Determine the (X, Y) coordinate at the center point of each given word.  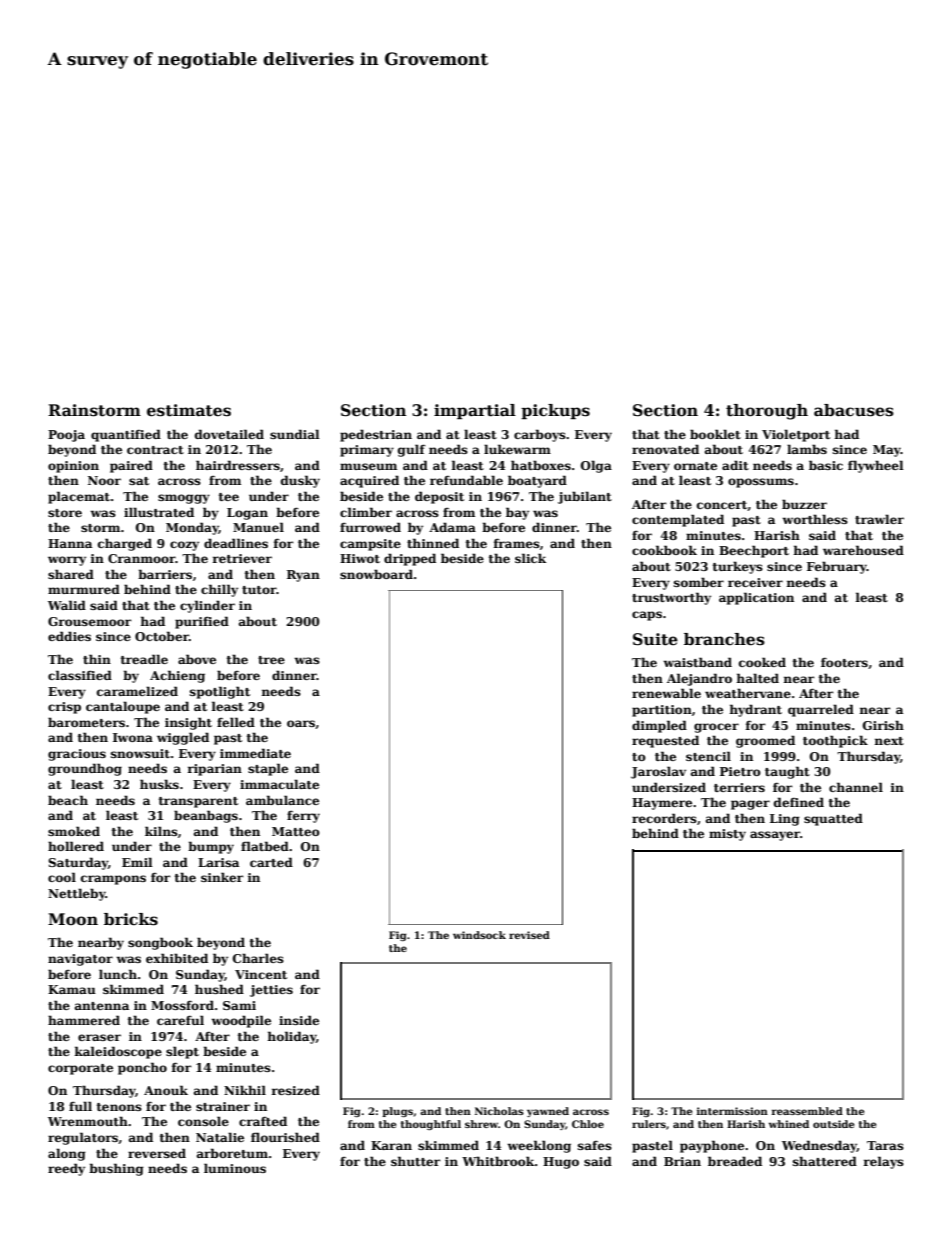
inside (299, 1020)
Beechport (754, 551)
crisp (64, 708)
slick (530, 558)
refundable (466, 480)
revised (529, 935)
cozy (184, 546)
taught (787, 772)
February (837, 567)
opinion (73, 467)
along (67, 1154)
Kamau (72, 989)
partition (662, 711)
